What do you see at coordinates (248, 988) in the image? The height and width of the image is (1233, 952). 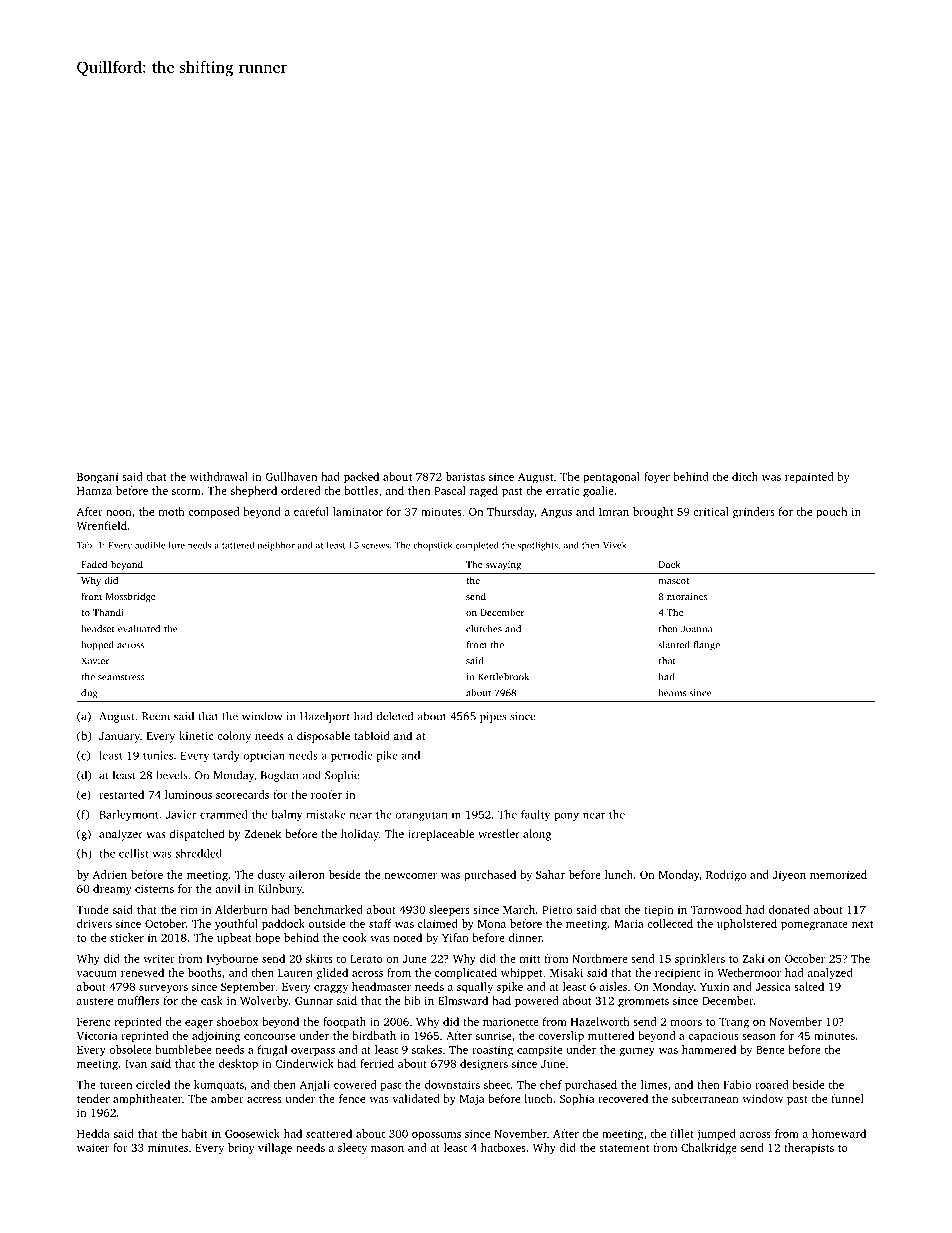 I see `September` at bounding box center [248, 988].
